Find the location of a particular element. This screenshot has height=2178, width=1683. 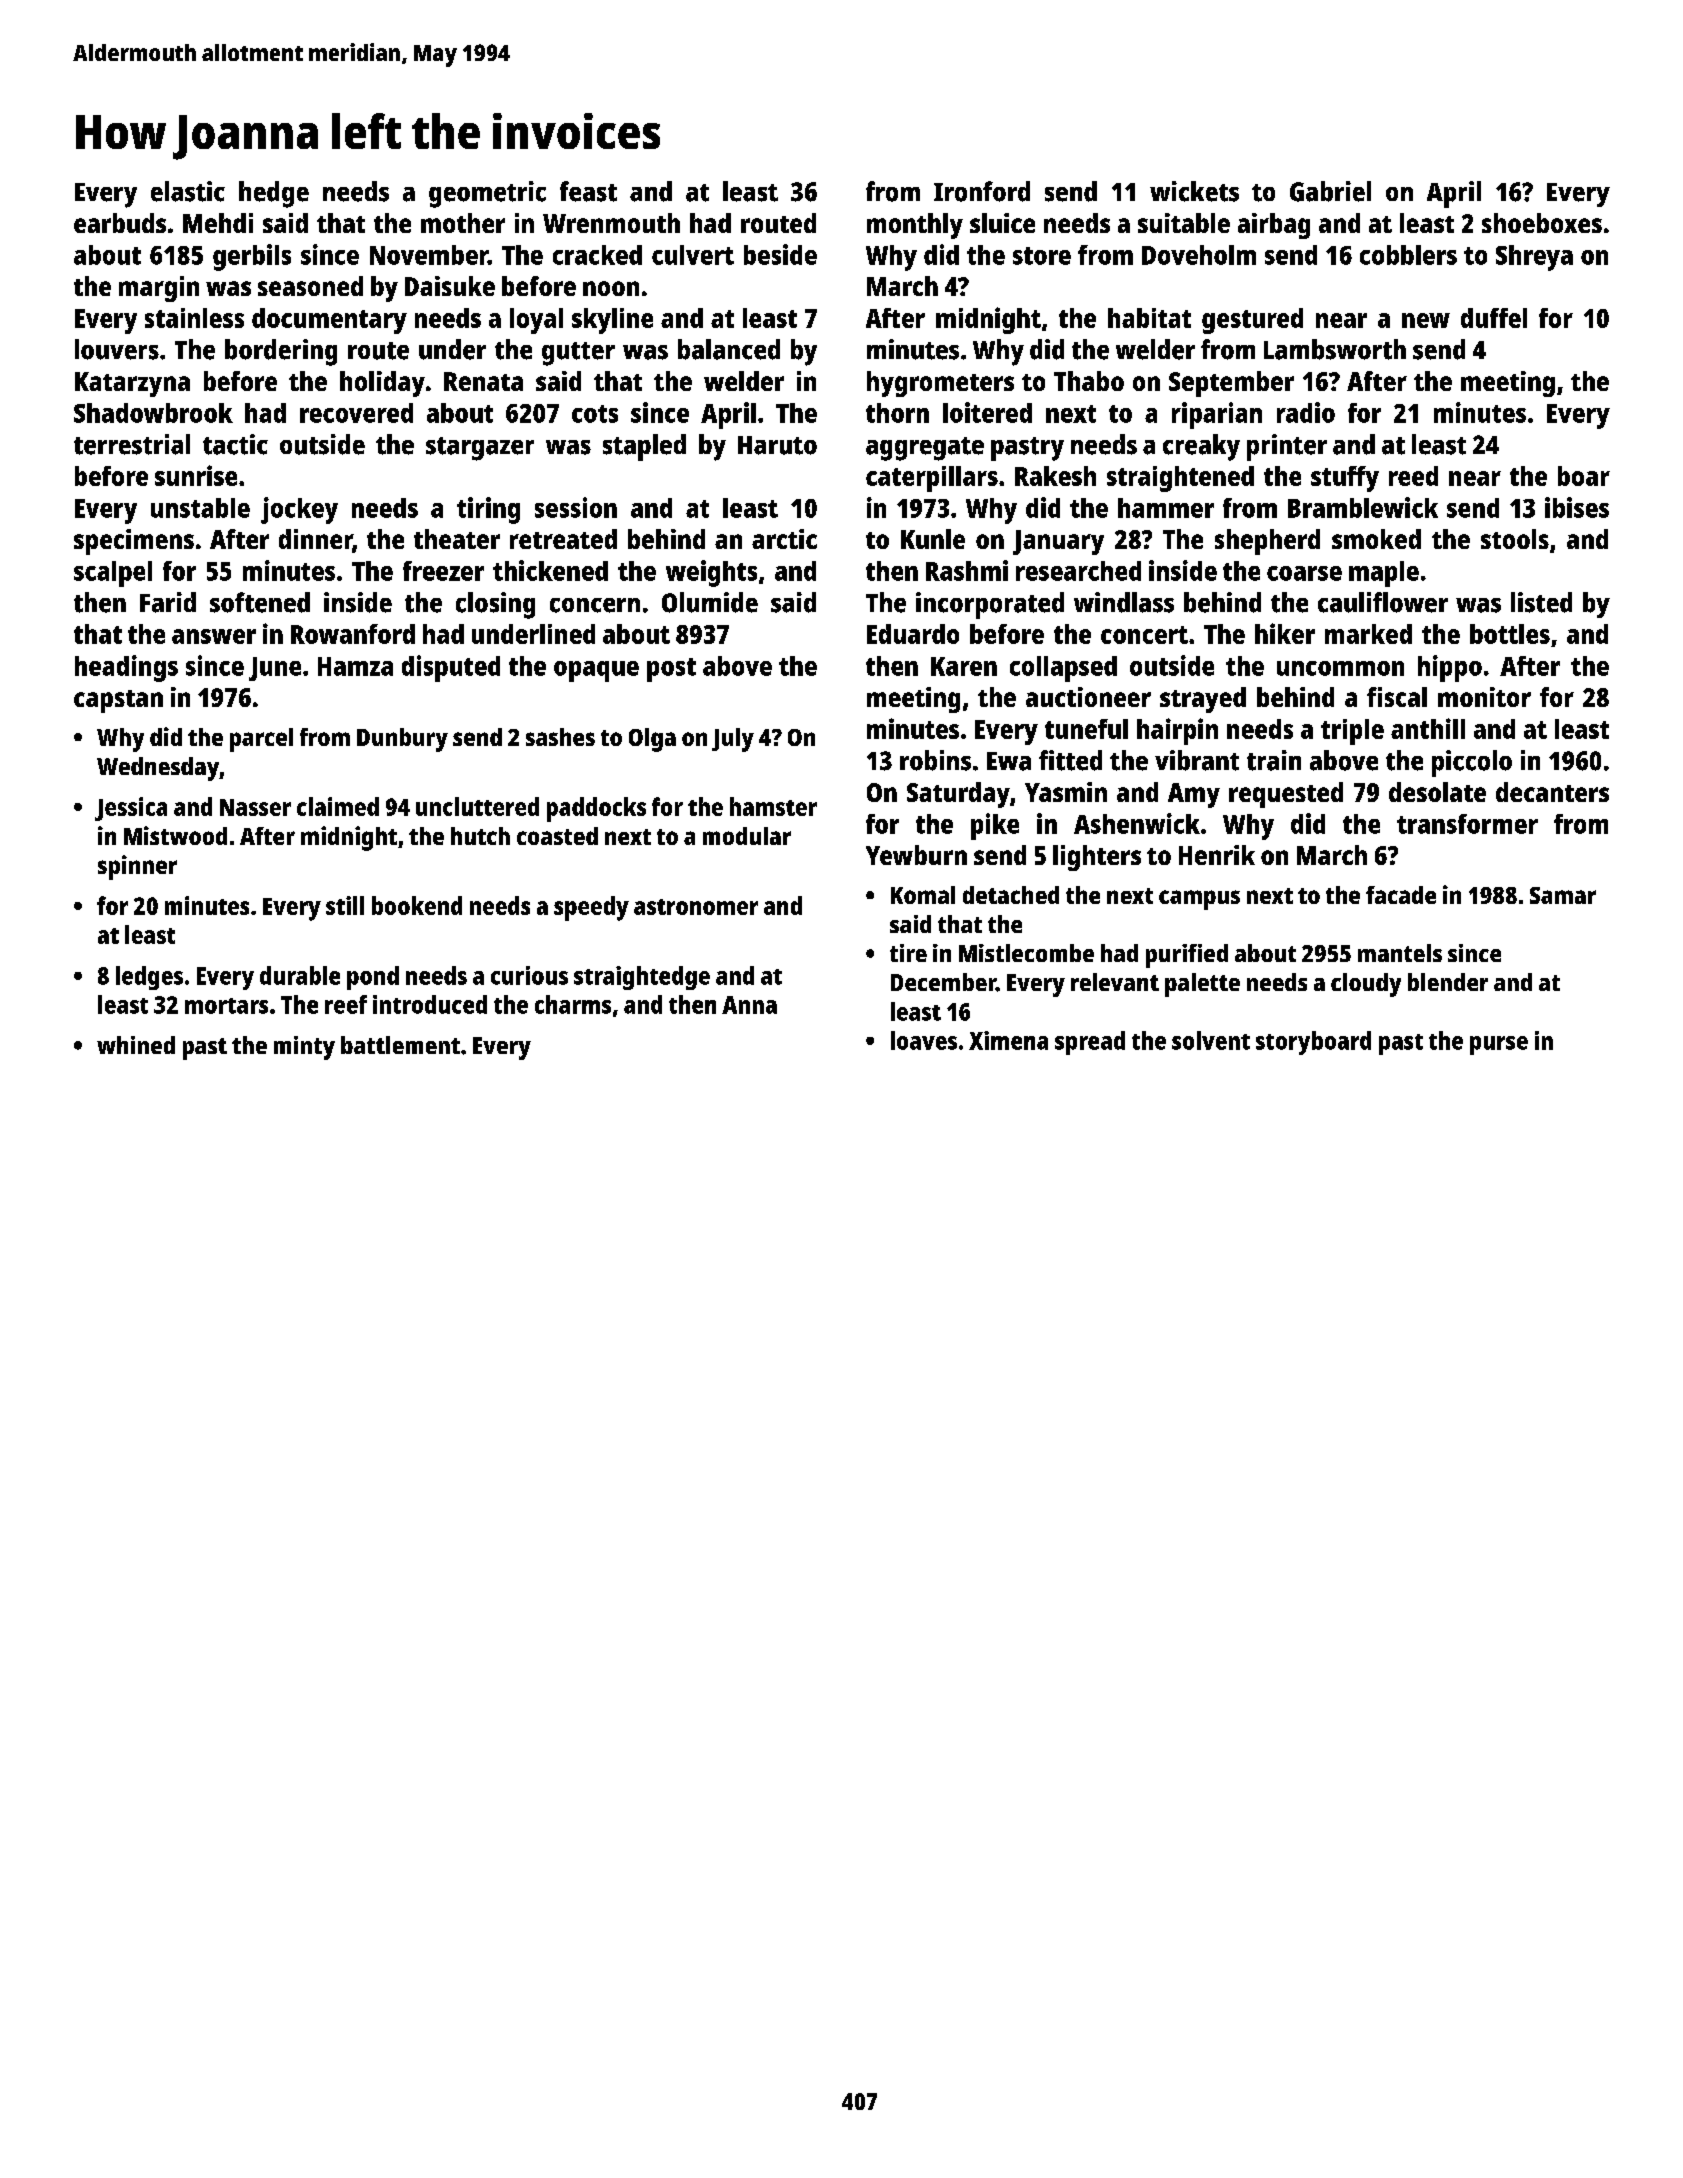

whined is located at coordinates (136, 1045).
